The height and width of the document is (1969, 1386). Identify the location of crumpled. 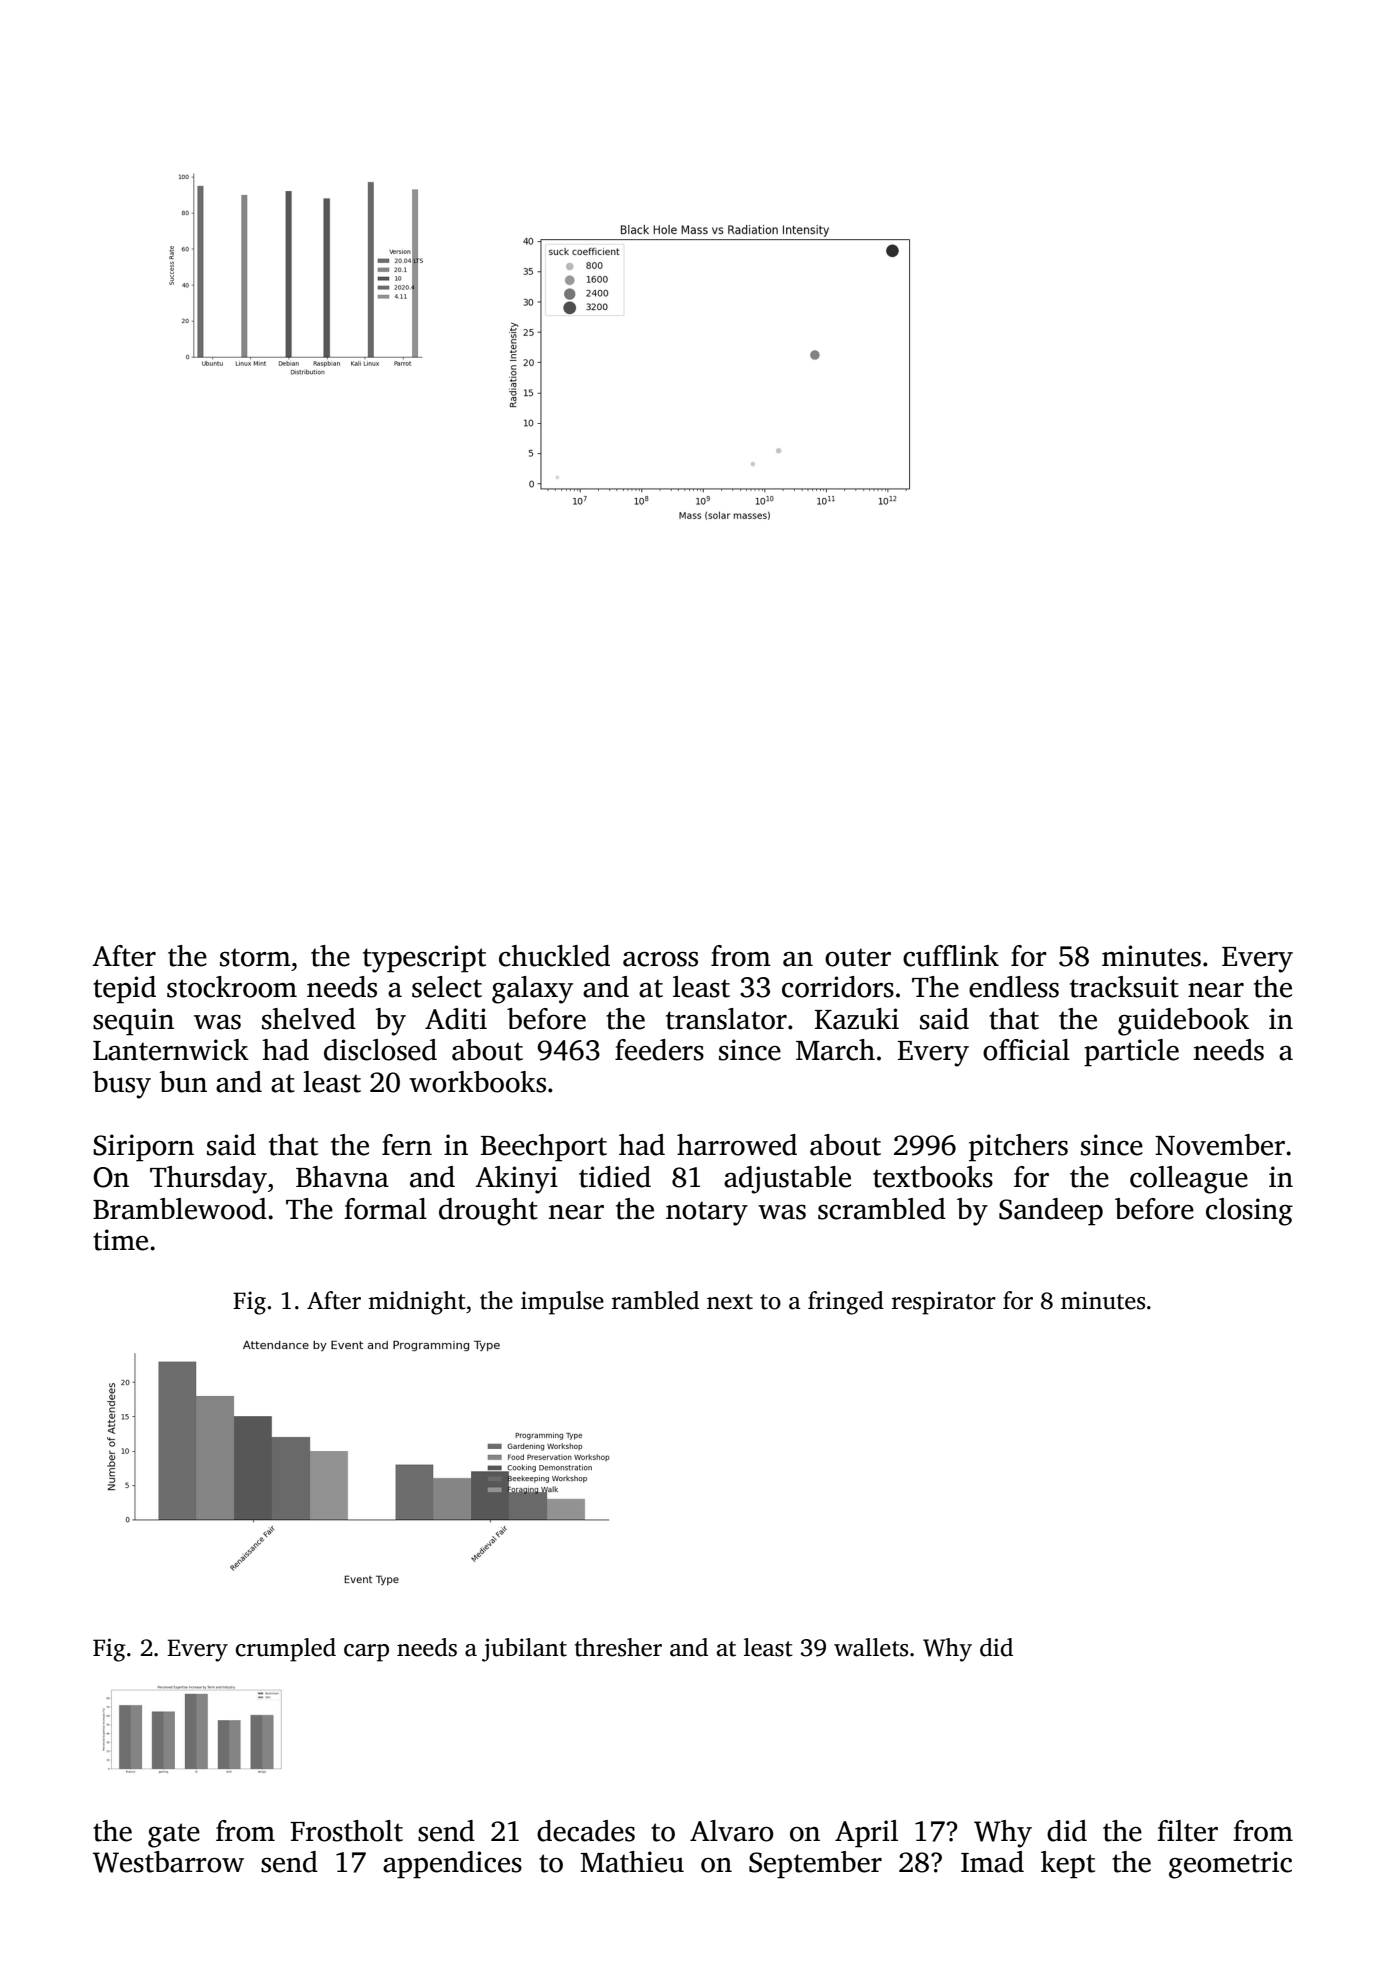
(286, 1650).
